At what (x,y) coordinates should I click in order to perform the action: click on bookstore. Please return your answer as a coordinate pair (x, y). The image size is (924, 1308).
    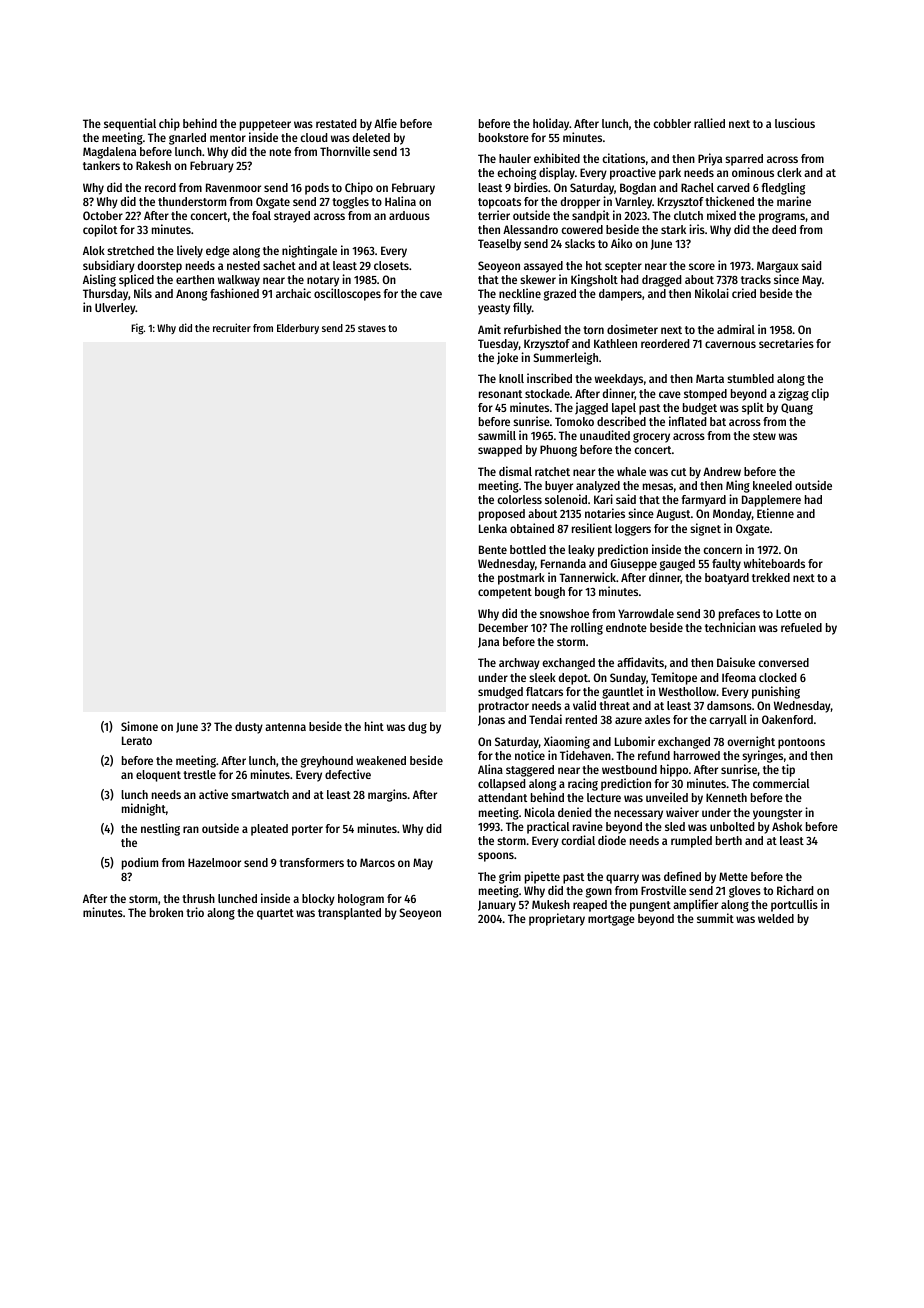
    Looking at the image, I should click on (504, 137).
